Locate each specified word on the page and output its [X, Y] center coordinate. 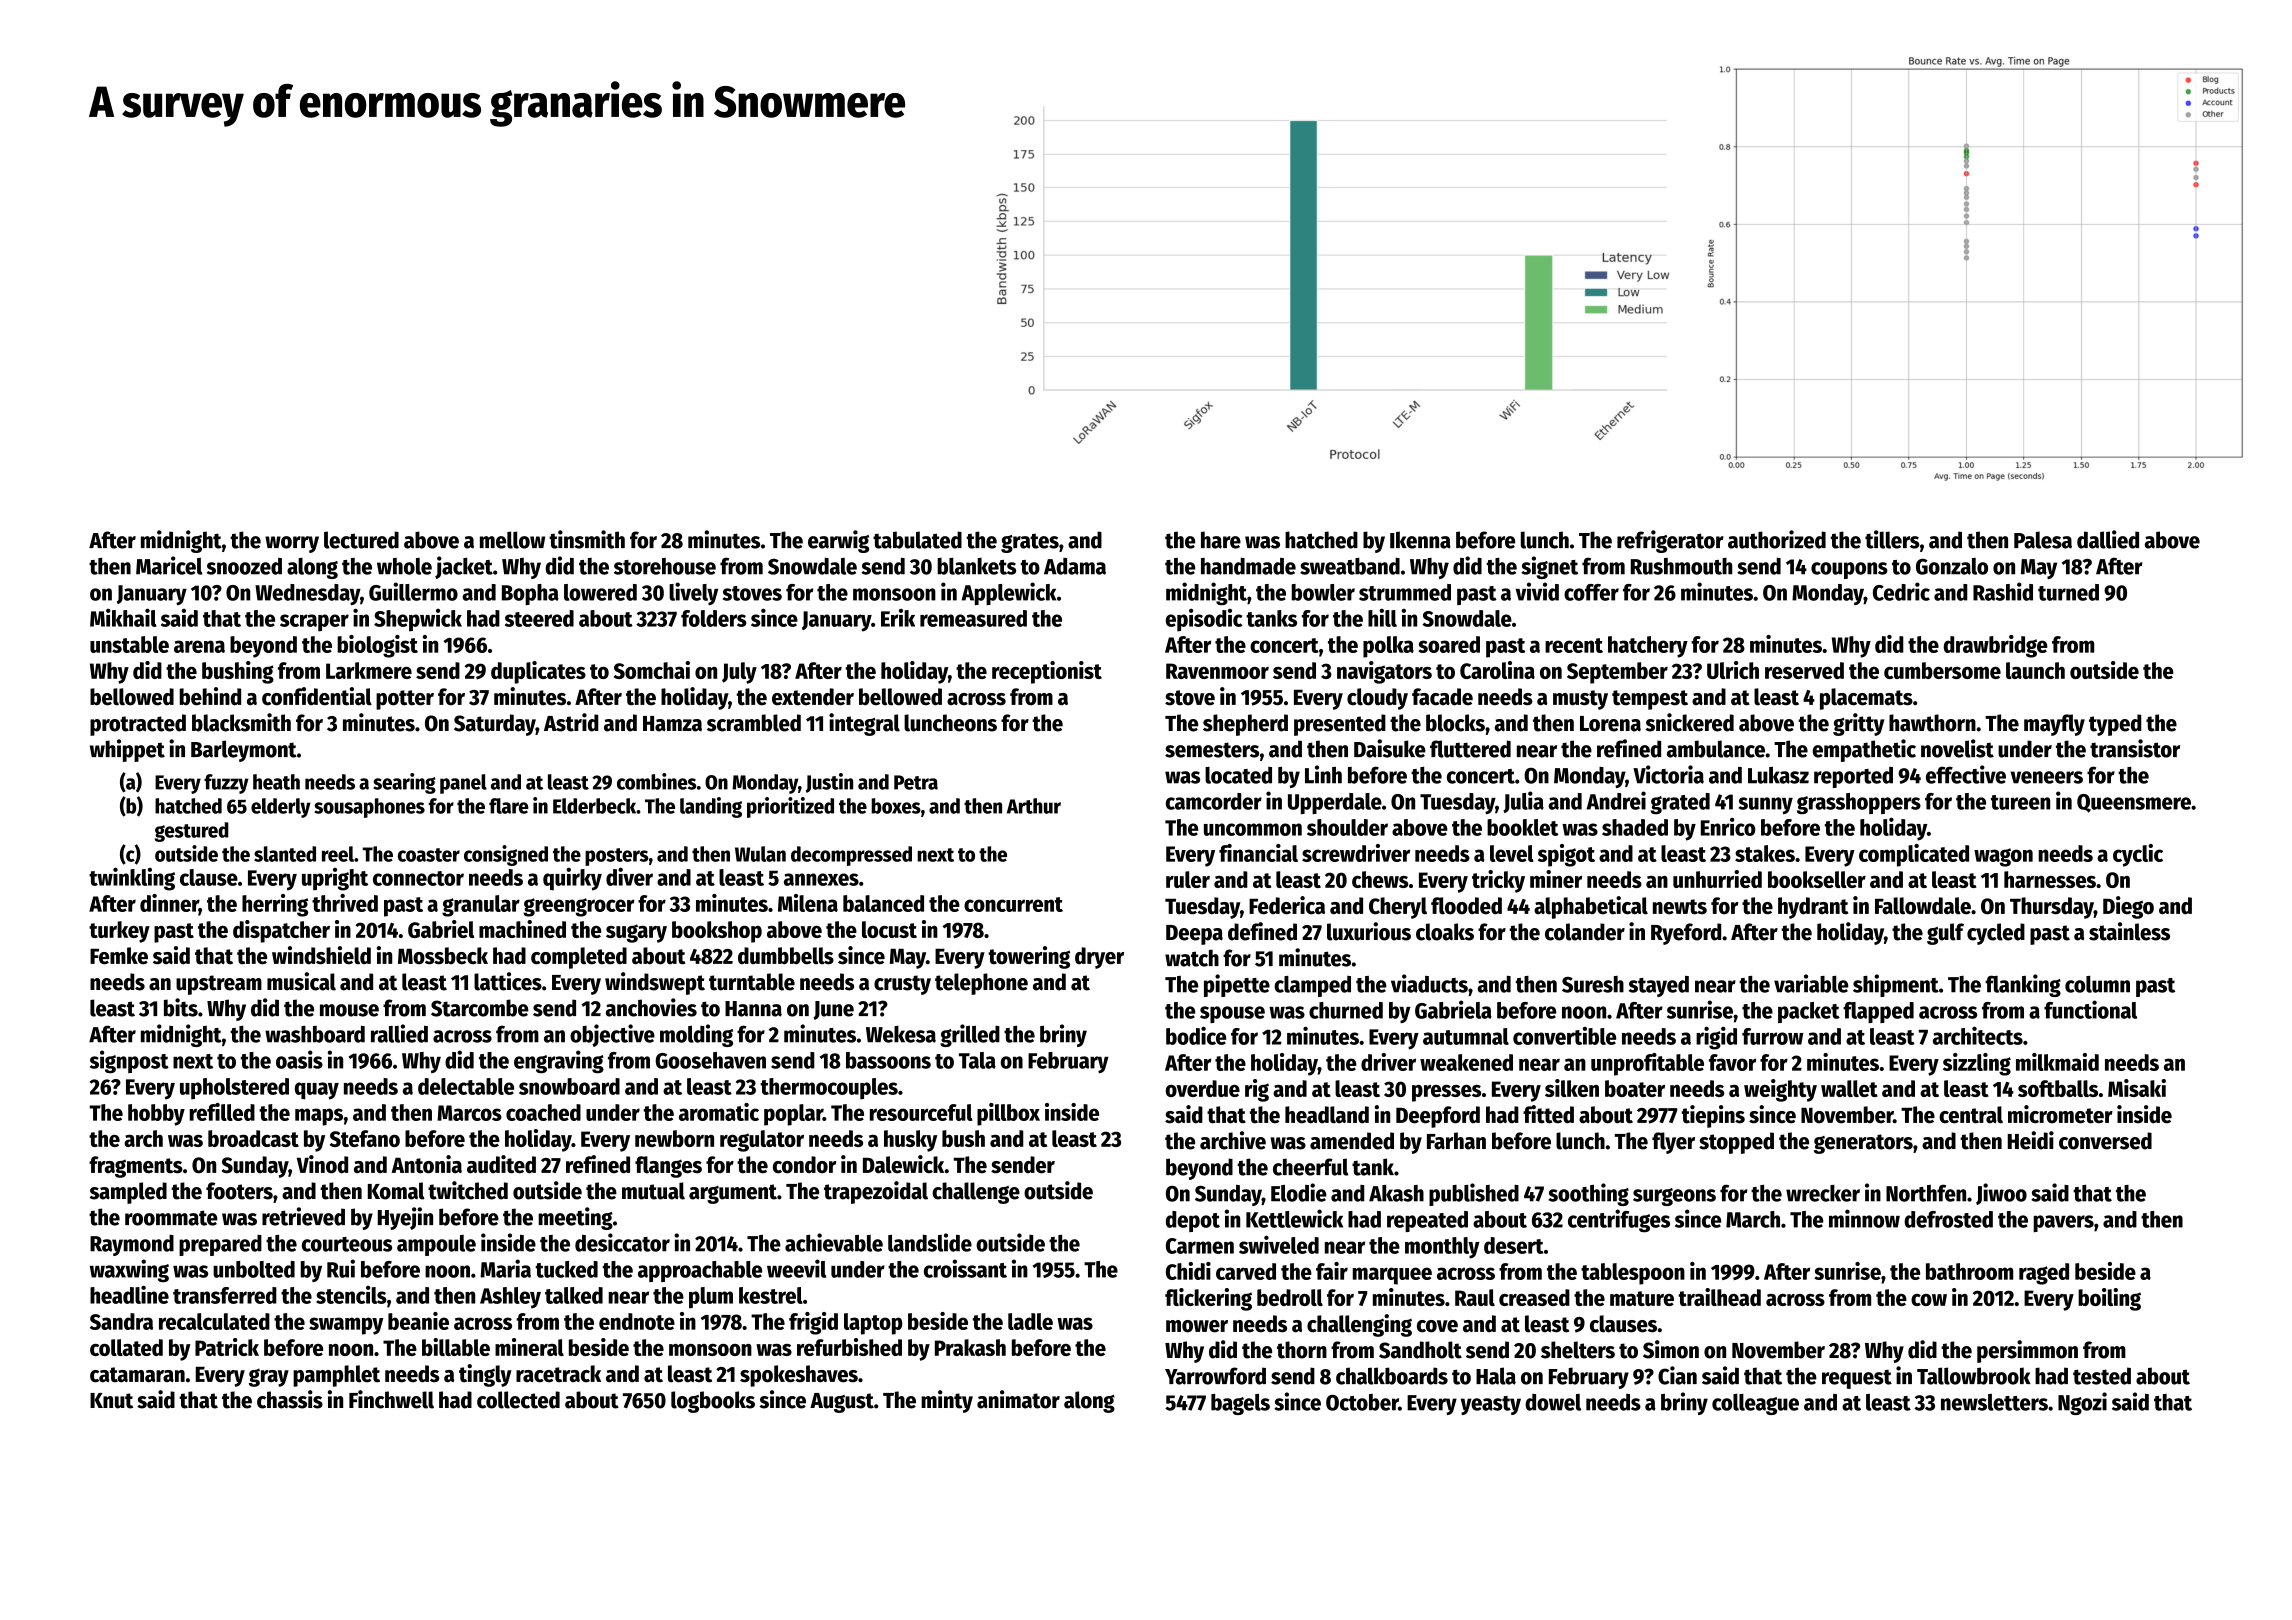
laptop [873, 1324]
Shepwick [418, 620]
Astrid [571, 722]
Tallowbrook [1974, 1376]
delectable [466, 1086]
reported [1853, 777]
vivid [1537, 591]
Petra [916, 782]
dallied [2108, 539]
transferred [225, 1295]
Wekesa [901, 1034]
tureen [2020, 802]
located [1238, 775]
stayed [1659, 986]
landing [711, 807]
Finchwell [391, 1399]
